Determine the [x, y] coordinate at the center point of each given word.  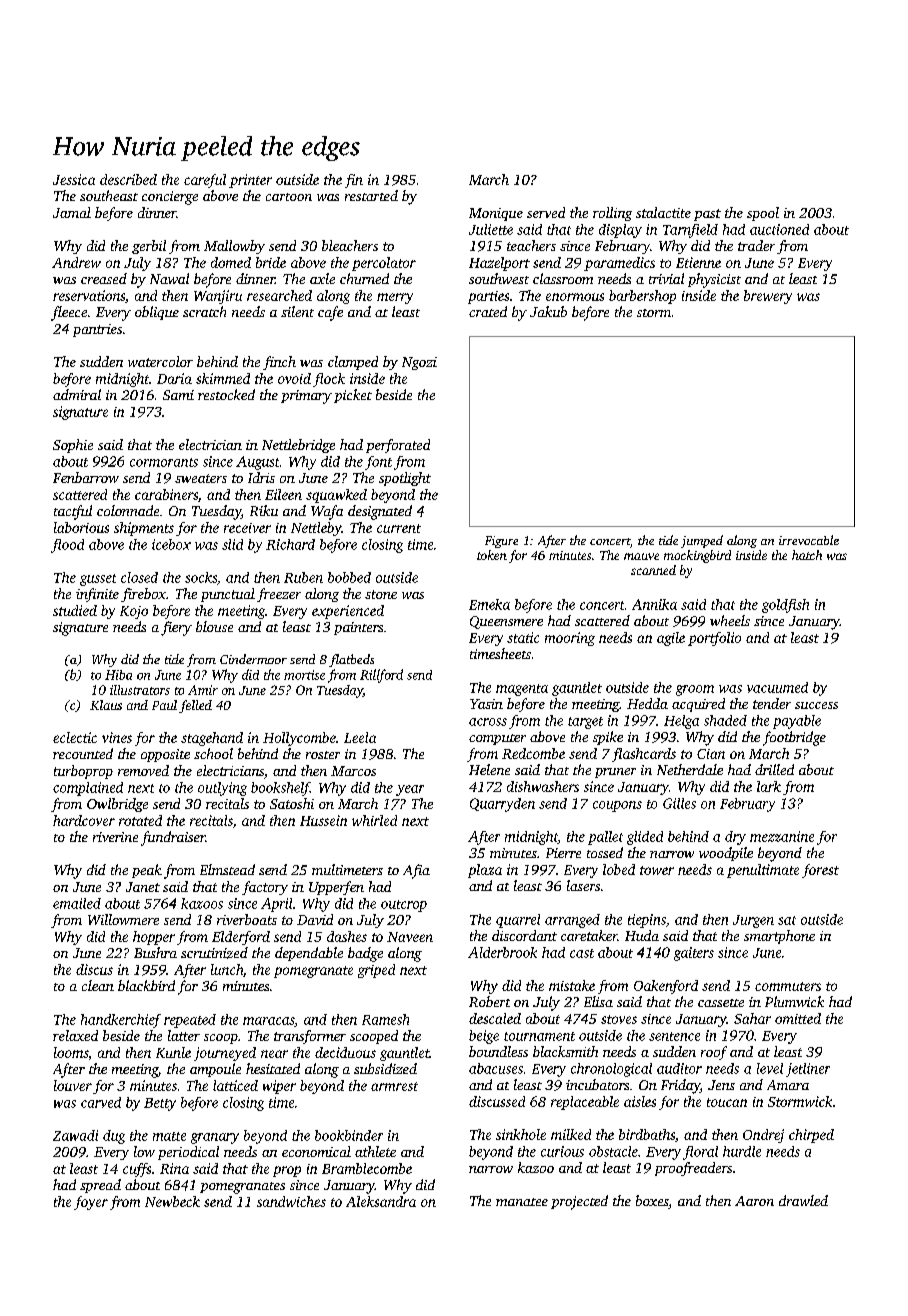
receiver [247, 528]
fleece [69, 313]
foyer [91, 1203]
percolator [384, 264]
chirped [811, 1136]
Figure [501, 542]
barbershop [642, 297]
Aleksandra [381, 1201]
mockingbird [697, 556]
